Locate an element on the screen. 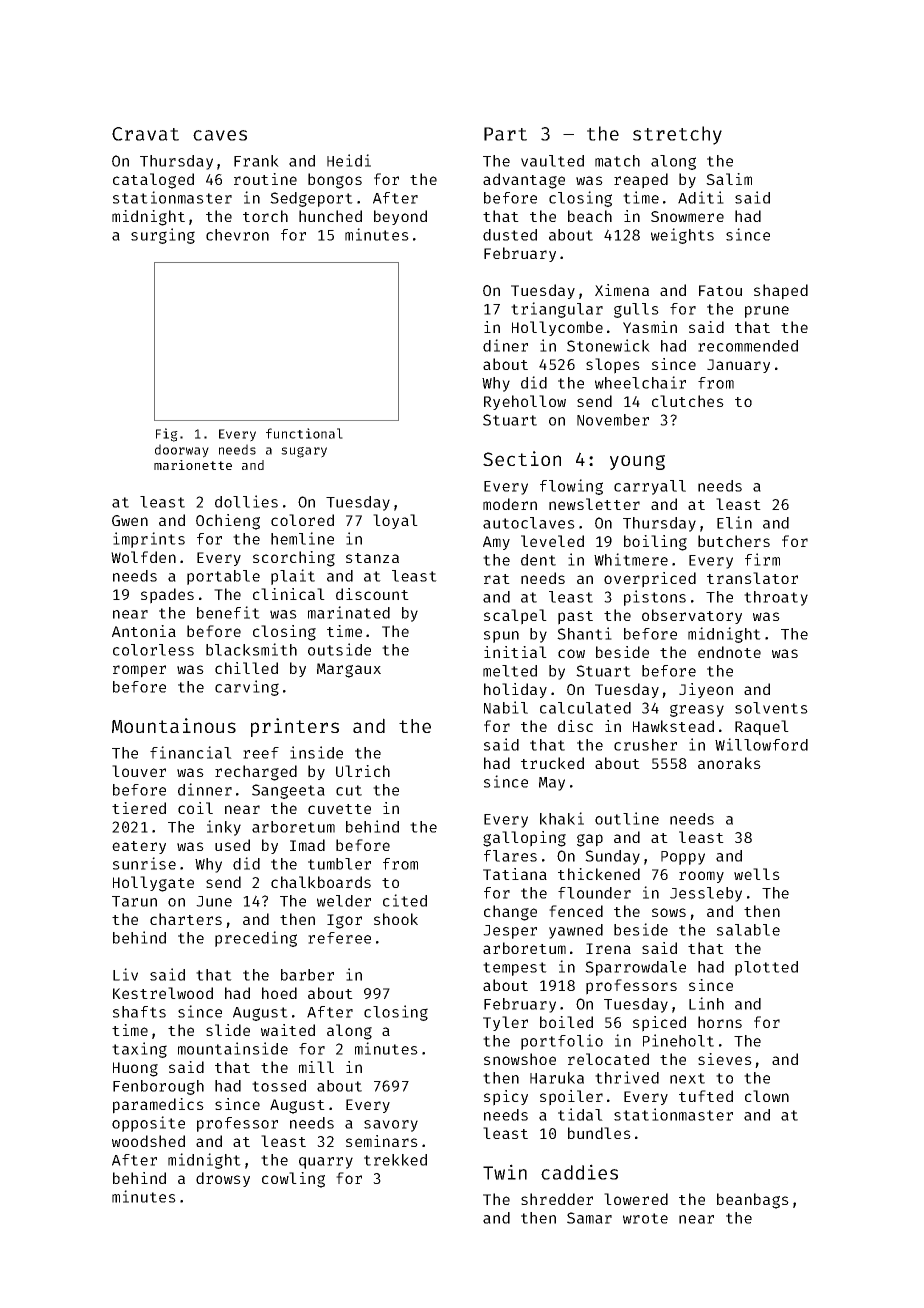 The image size is (924, 1308). Fig is located at coordinates (167, 435).
